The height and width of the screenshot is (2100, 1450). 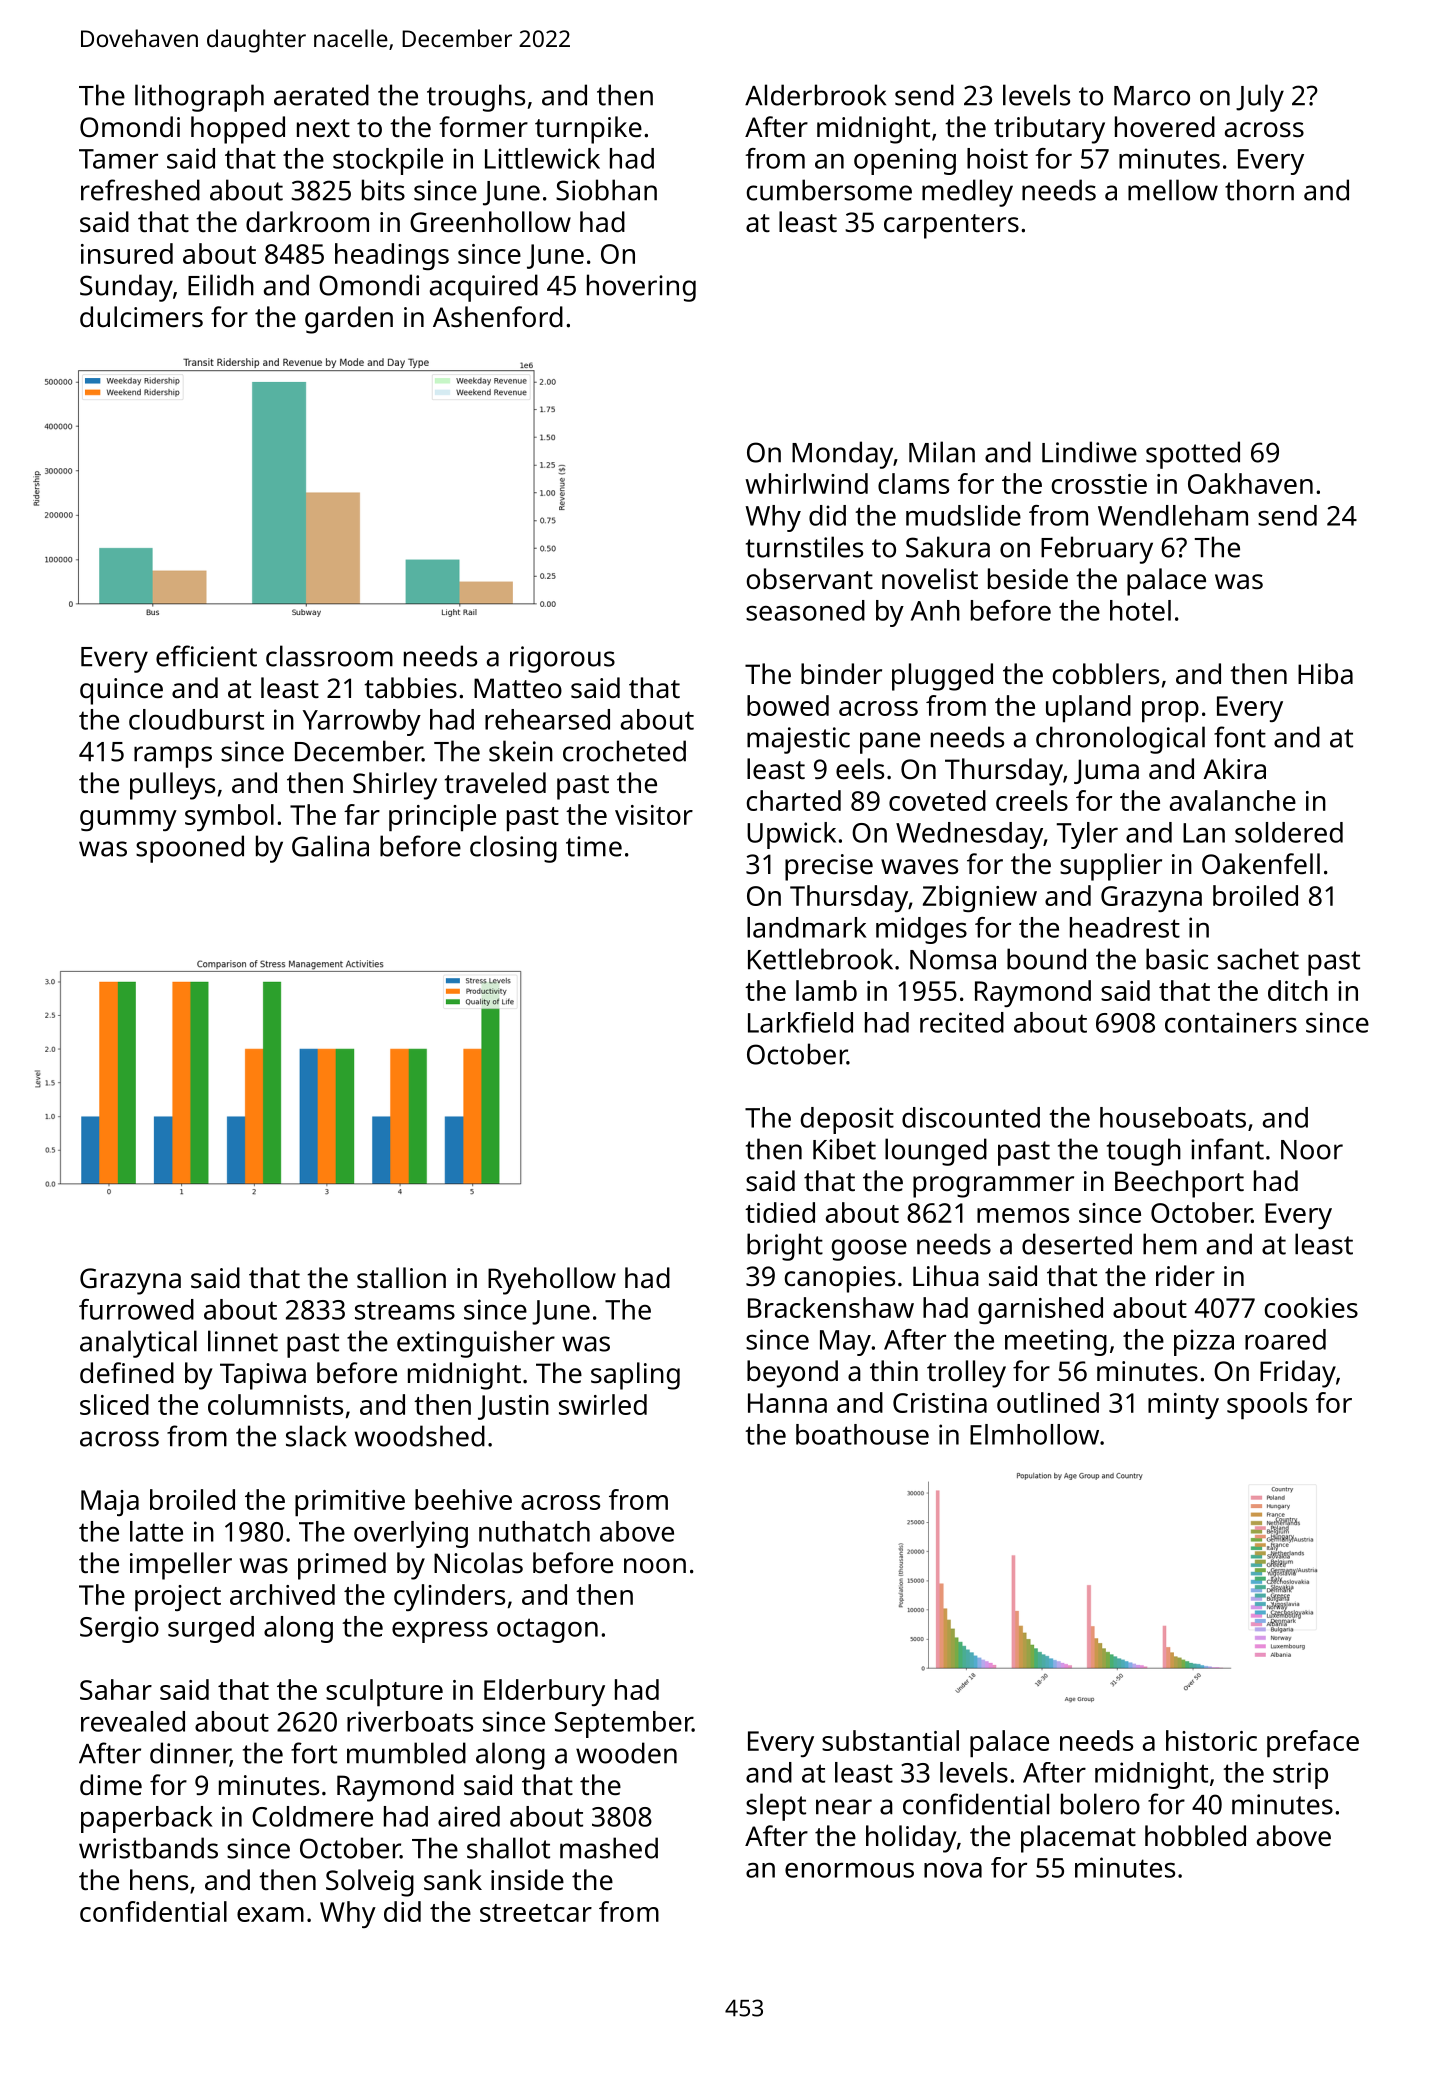 What do you see at coordinates (384, 1693) in the screenshot?
I see `sculpture` at bounding box center [384, 1693].
